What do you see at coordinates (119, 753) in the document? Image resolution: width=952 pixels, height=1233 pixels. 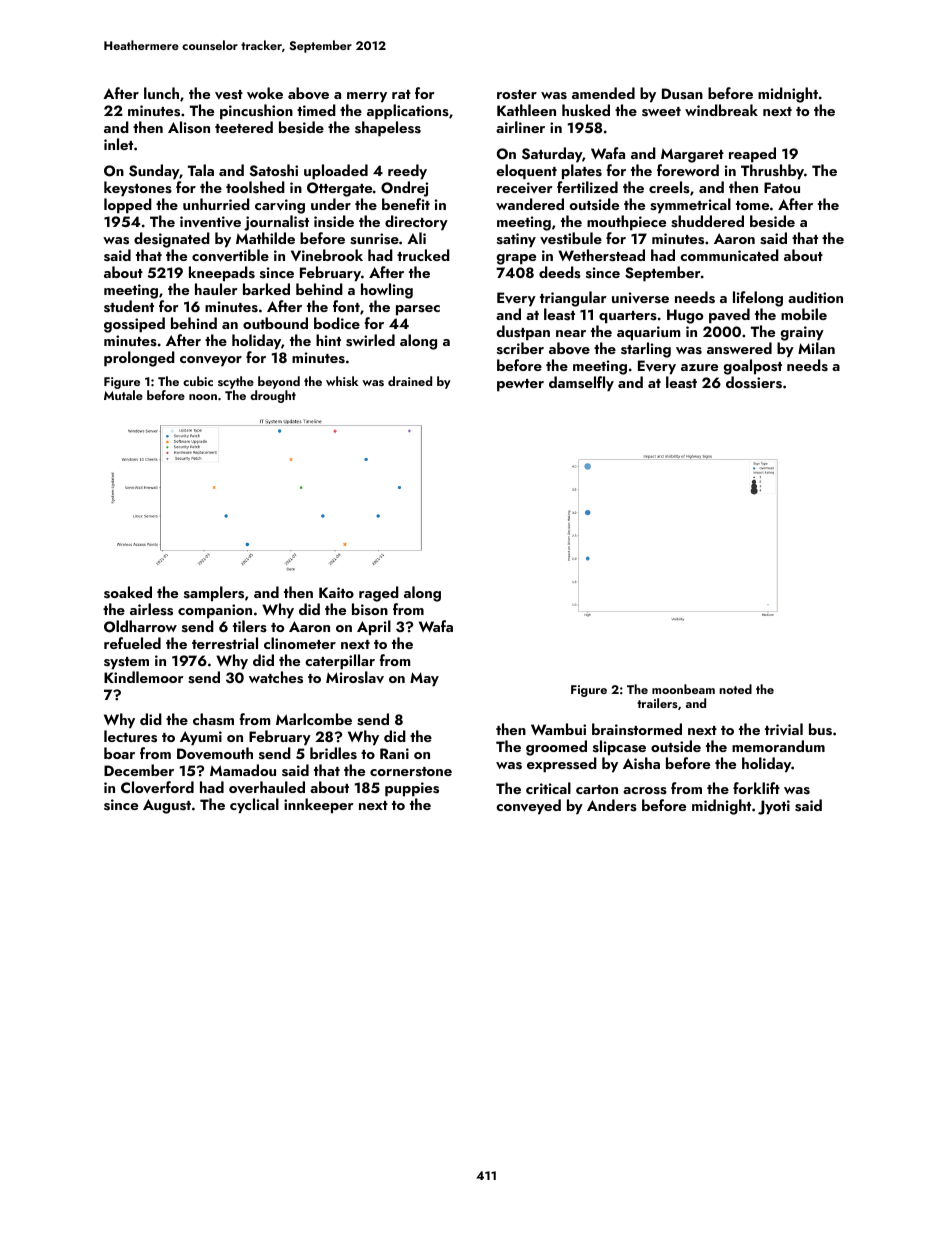 I see `boar` at bounding box center [119, 753].
